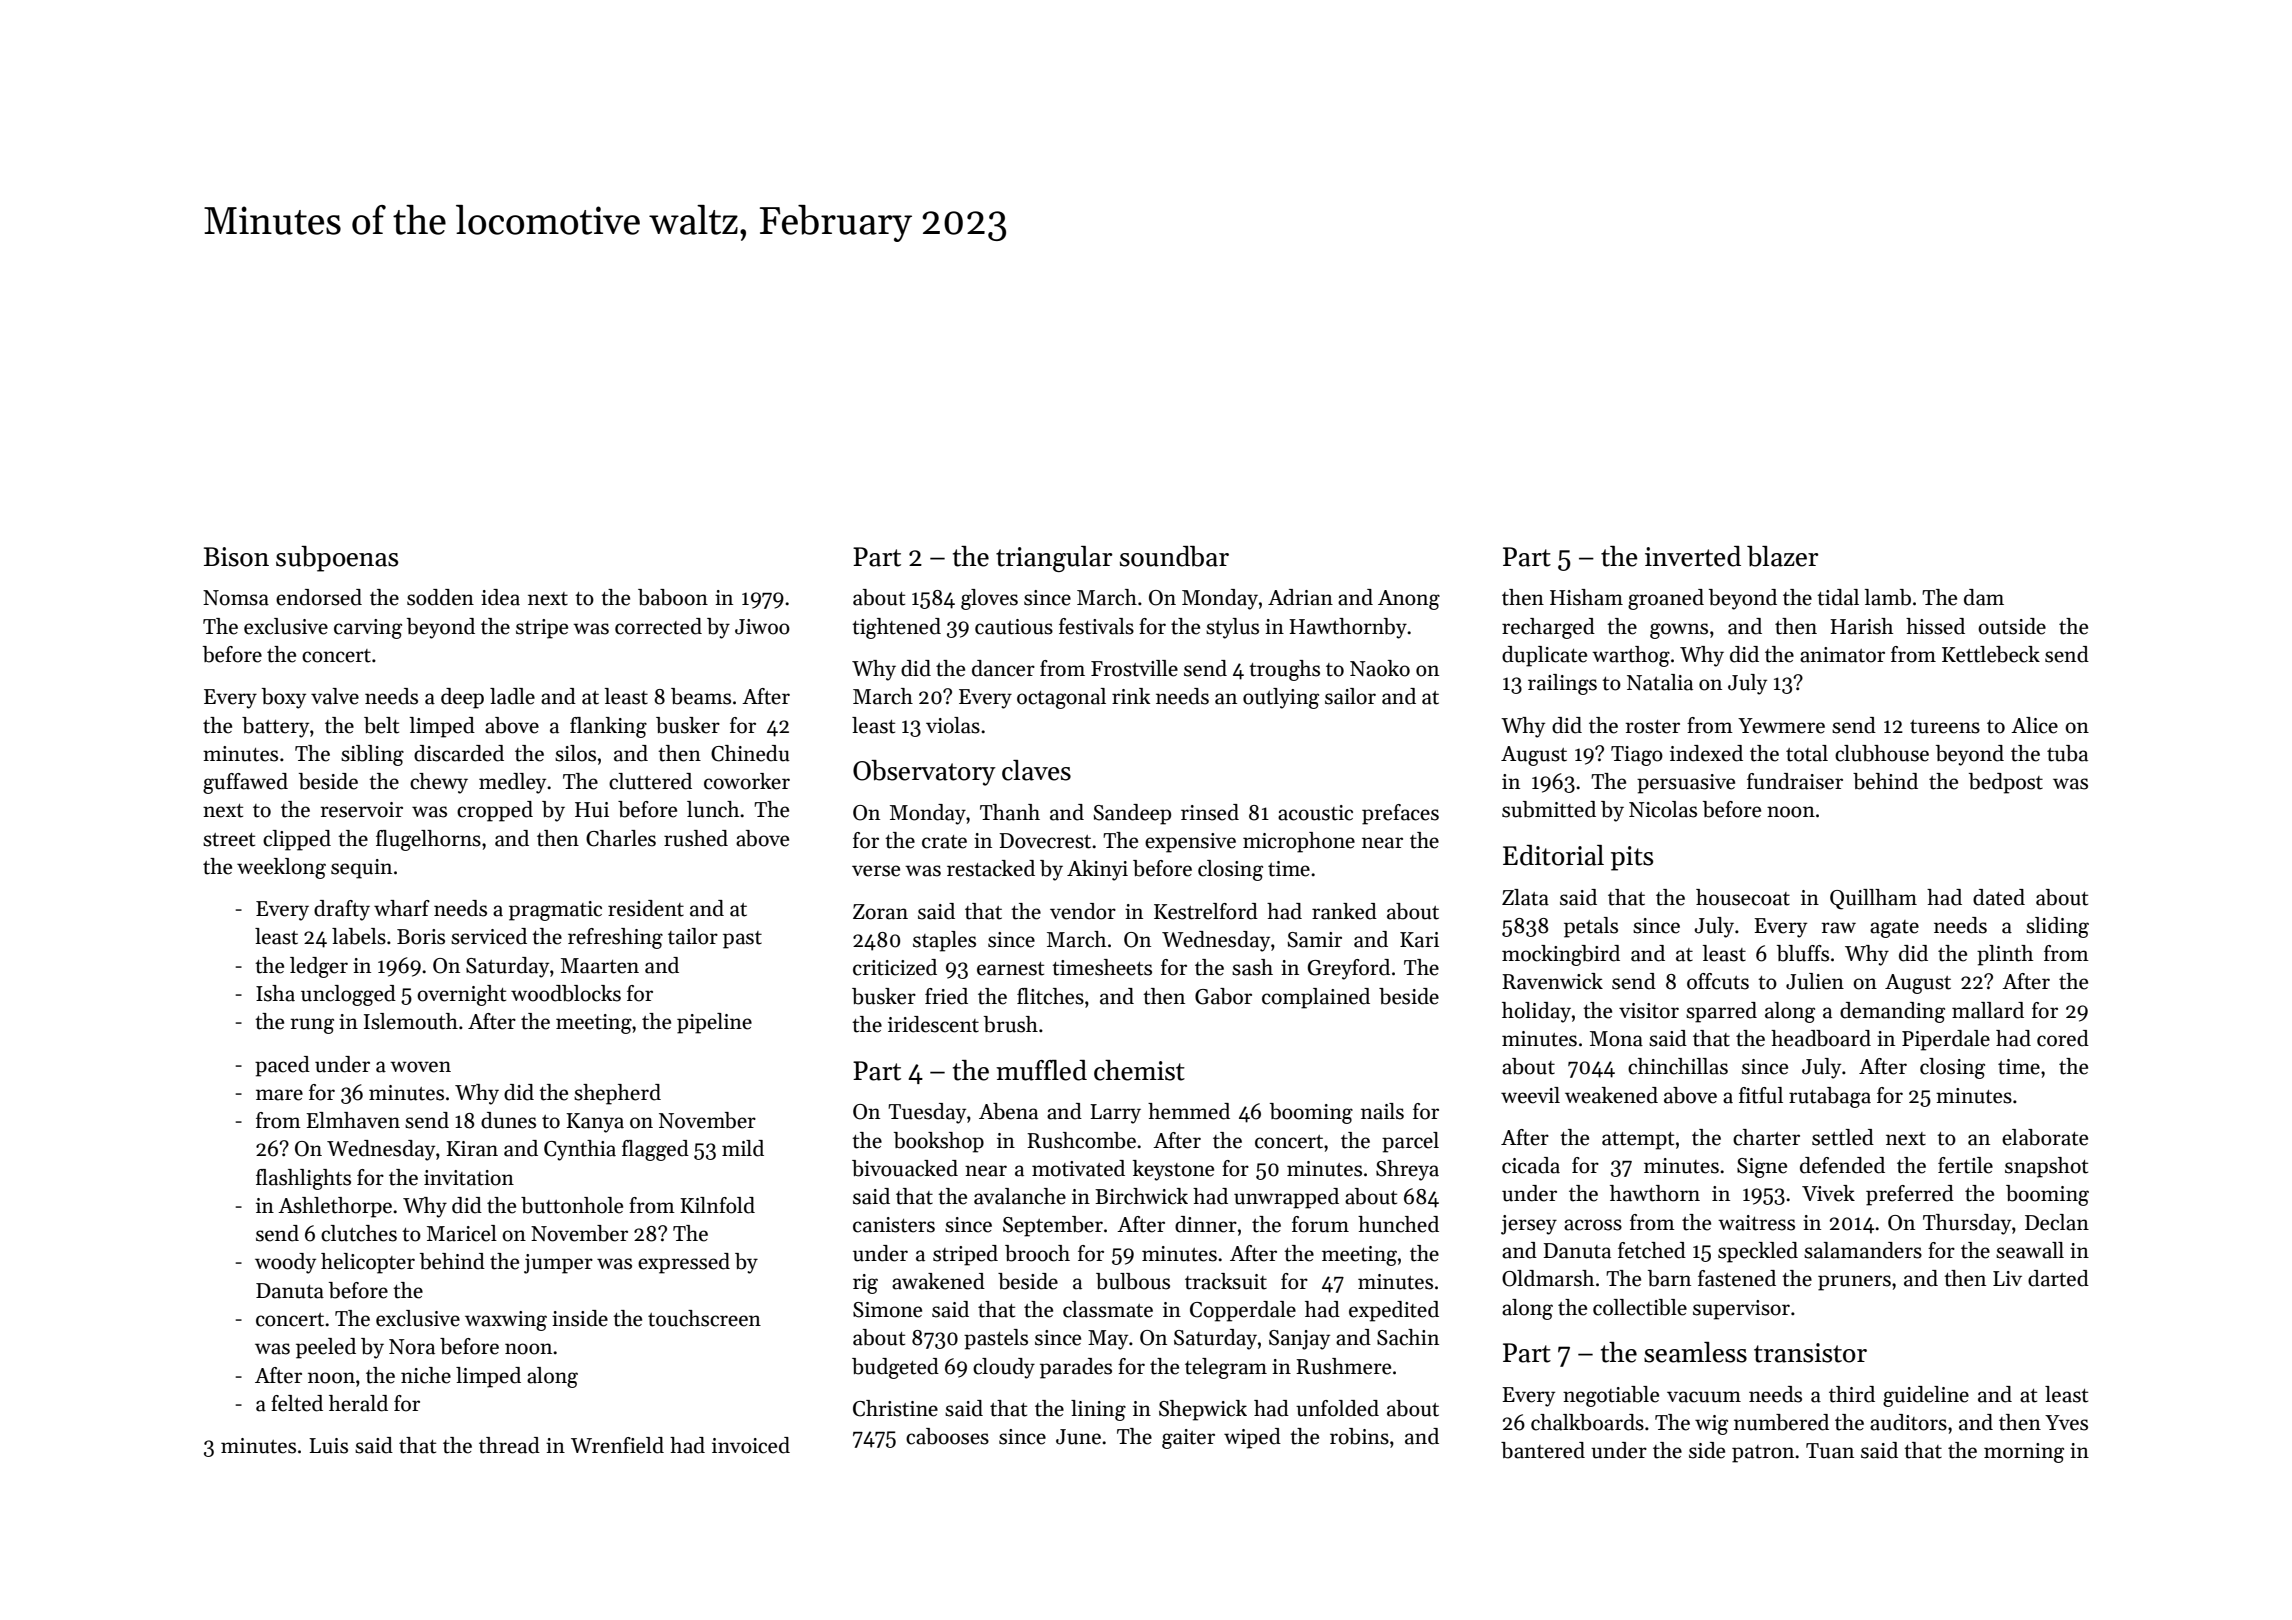  I want to click on inverted, so click(1693, 556).
